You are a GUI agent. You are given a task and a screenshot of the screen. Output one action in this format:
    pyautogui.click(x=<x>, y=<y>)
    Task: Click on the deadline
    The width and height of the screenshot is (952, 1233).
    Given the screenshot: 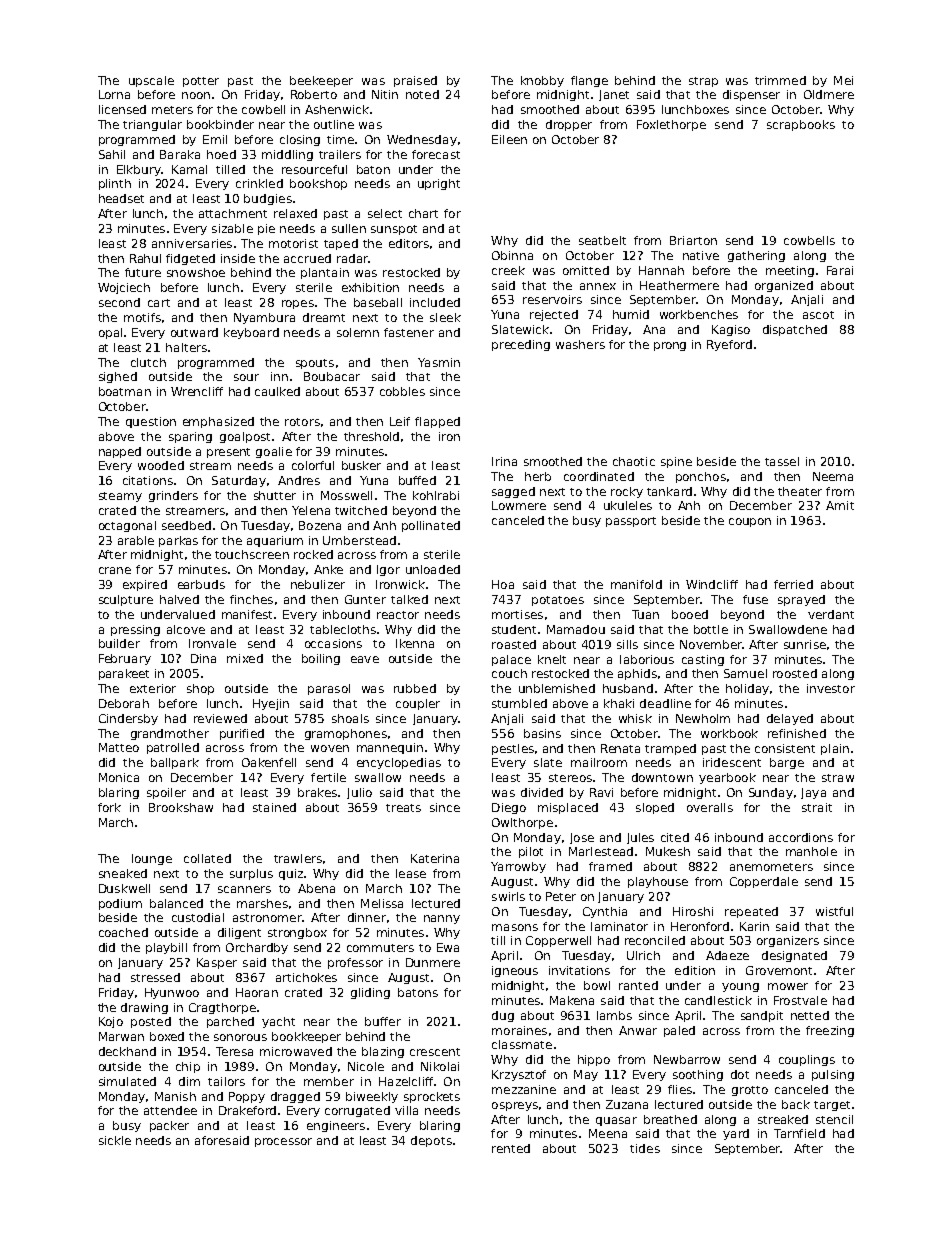 What is the action you would take?
    pyautogui.click(x=665, y=703)
